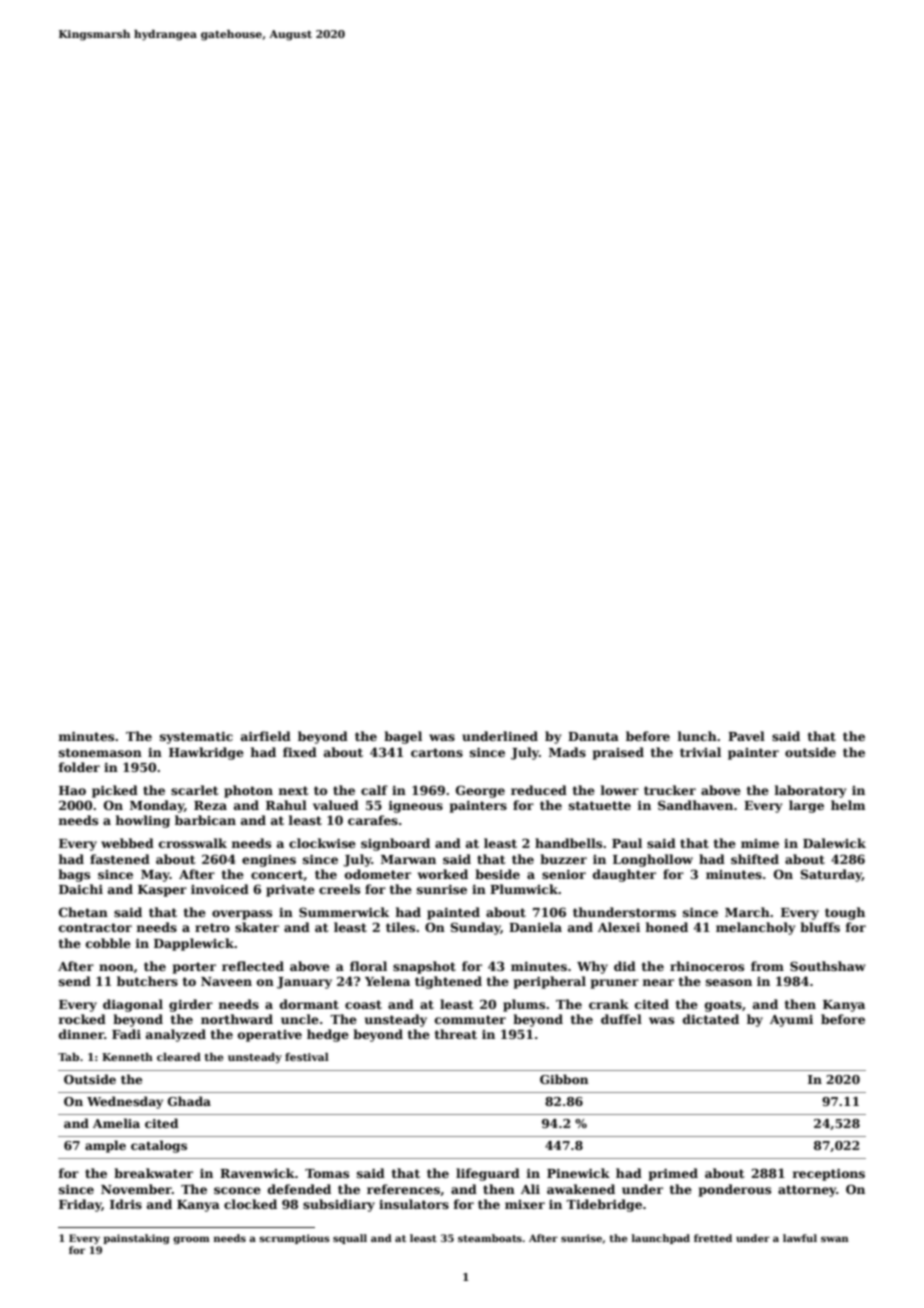  I want to click on private, so click(290, 890).
